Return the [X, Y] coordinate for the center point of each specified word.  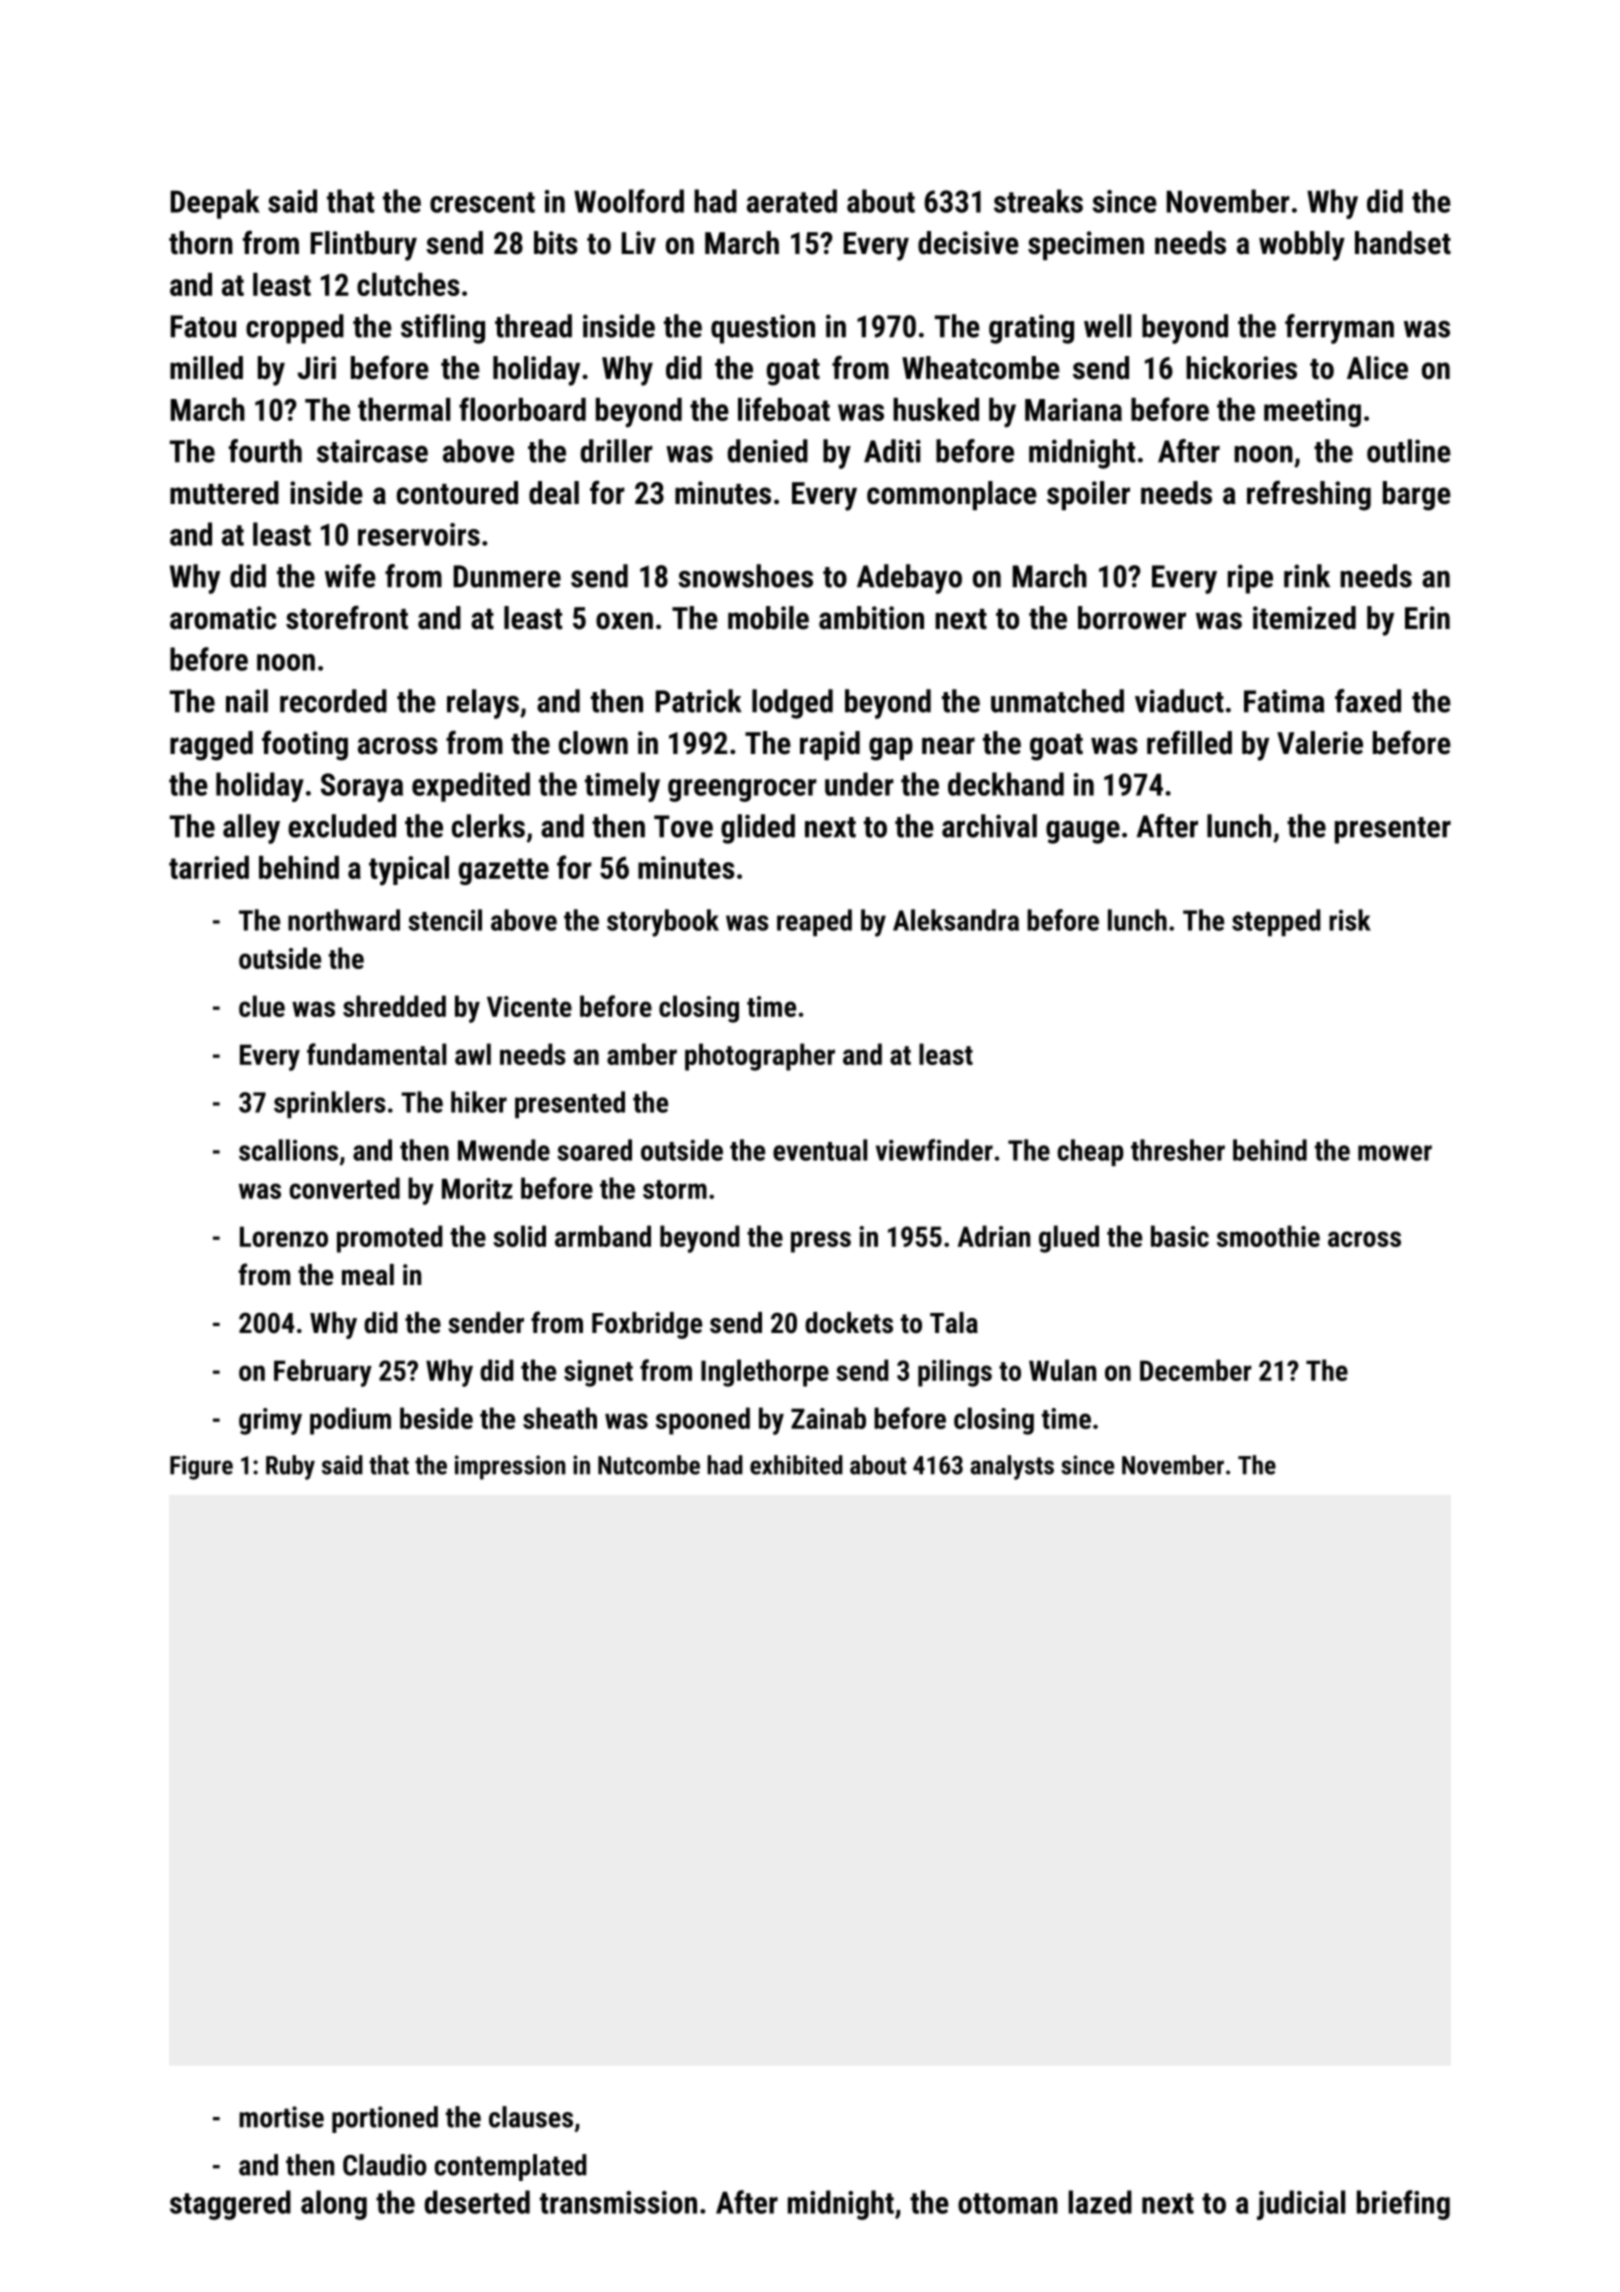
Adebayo [909, 579]
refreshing [1309, 495]
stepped [1276, 922]
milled [206, 368]
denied [767, 451]
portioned [385, 2119]
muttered [224, 493]
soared [594, 1150]
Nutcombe [649, 1465]
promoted [390, 1239]
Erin [1427, 617]
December [1196, 1370]
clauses [531, 2117]
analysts [1012, 1467]
